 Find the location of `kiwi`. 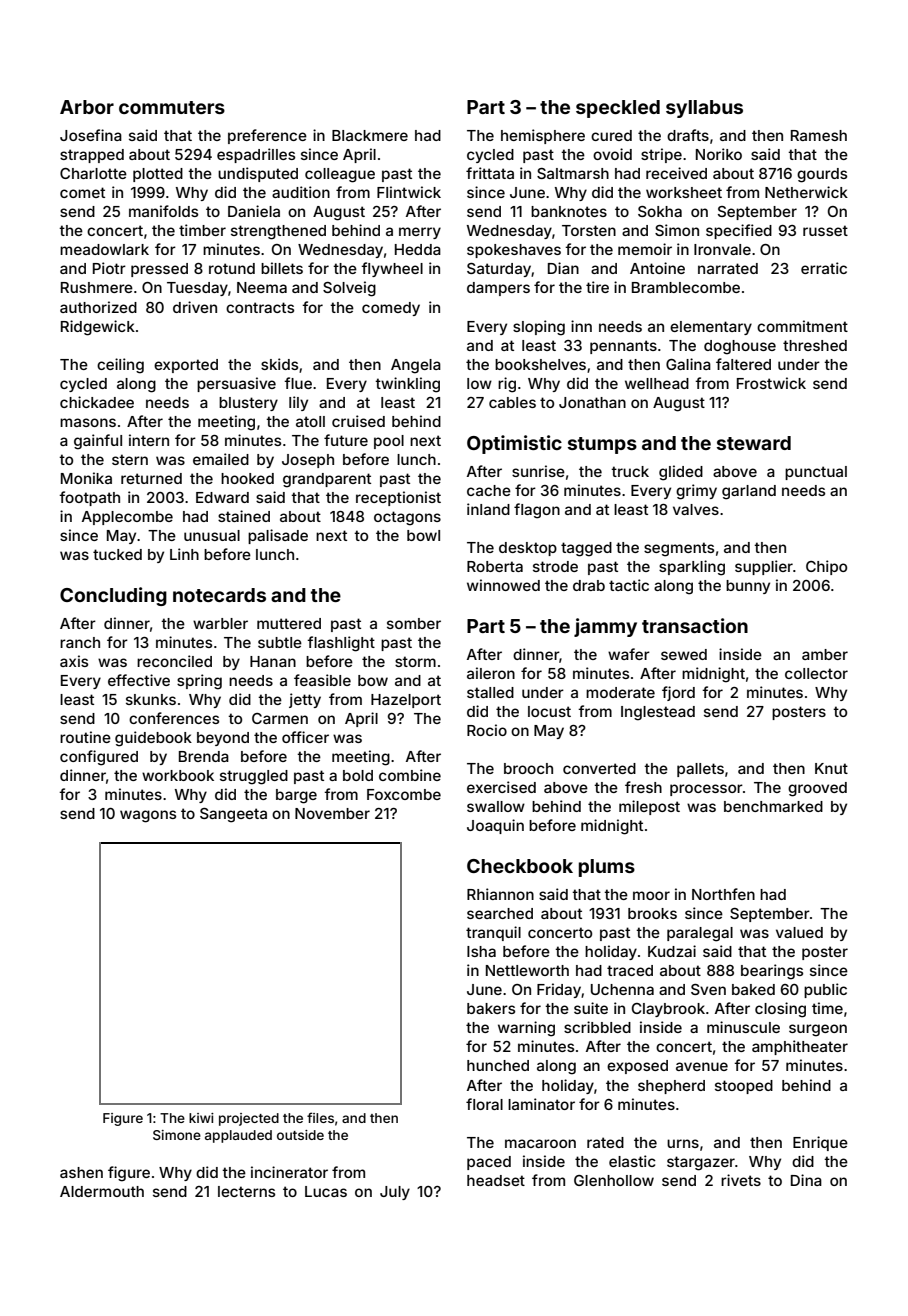

kiwi is located at coordinates (201, 1118).
